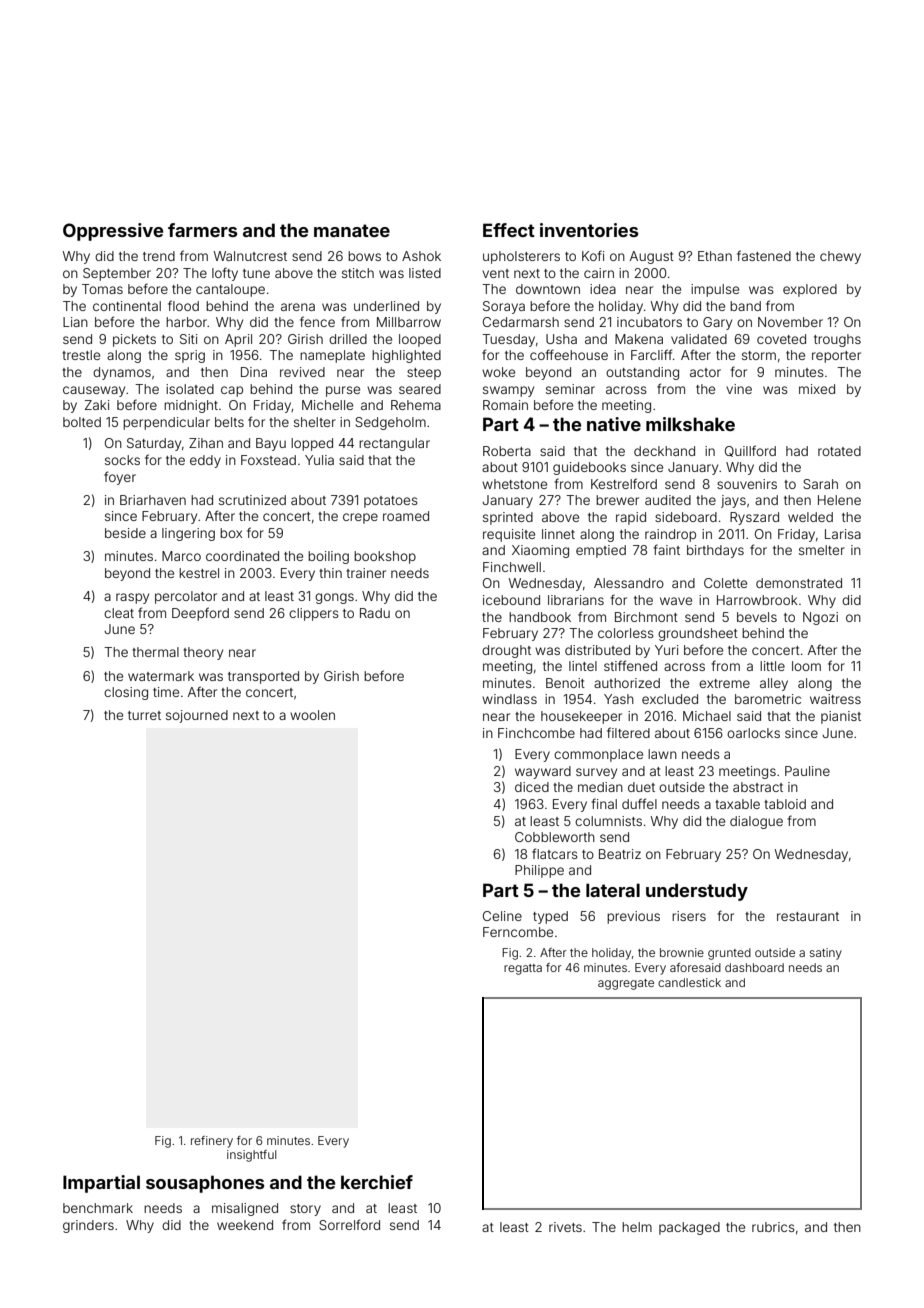  What do you see at coordinates (523, 969) in the document?
I see `regatta` at bounding box center [523, 969].
